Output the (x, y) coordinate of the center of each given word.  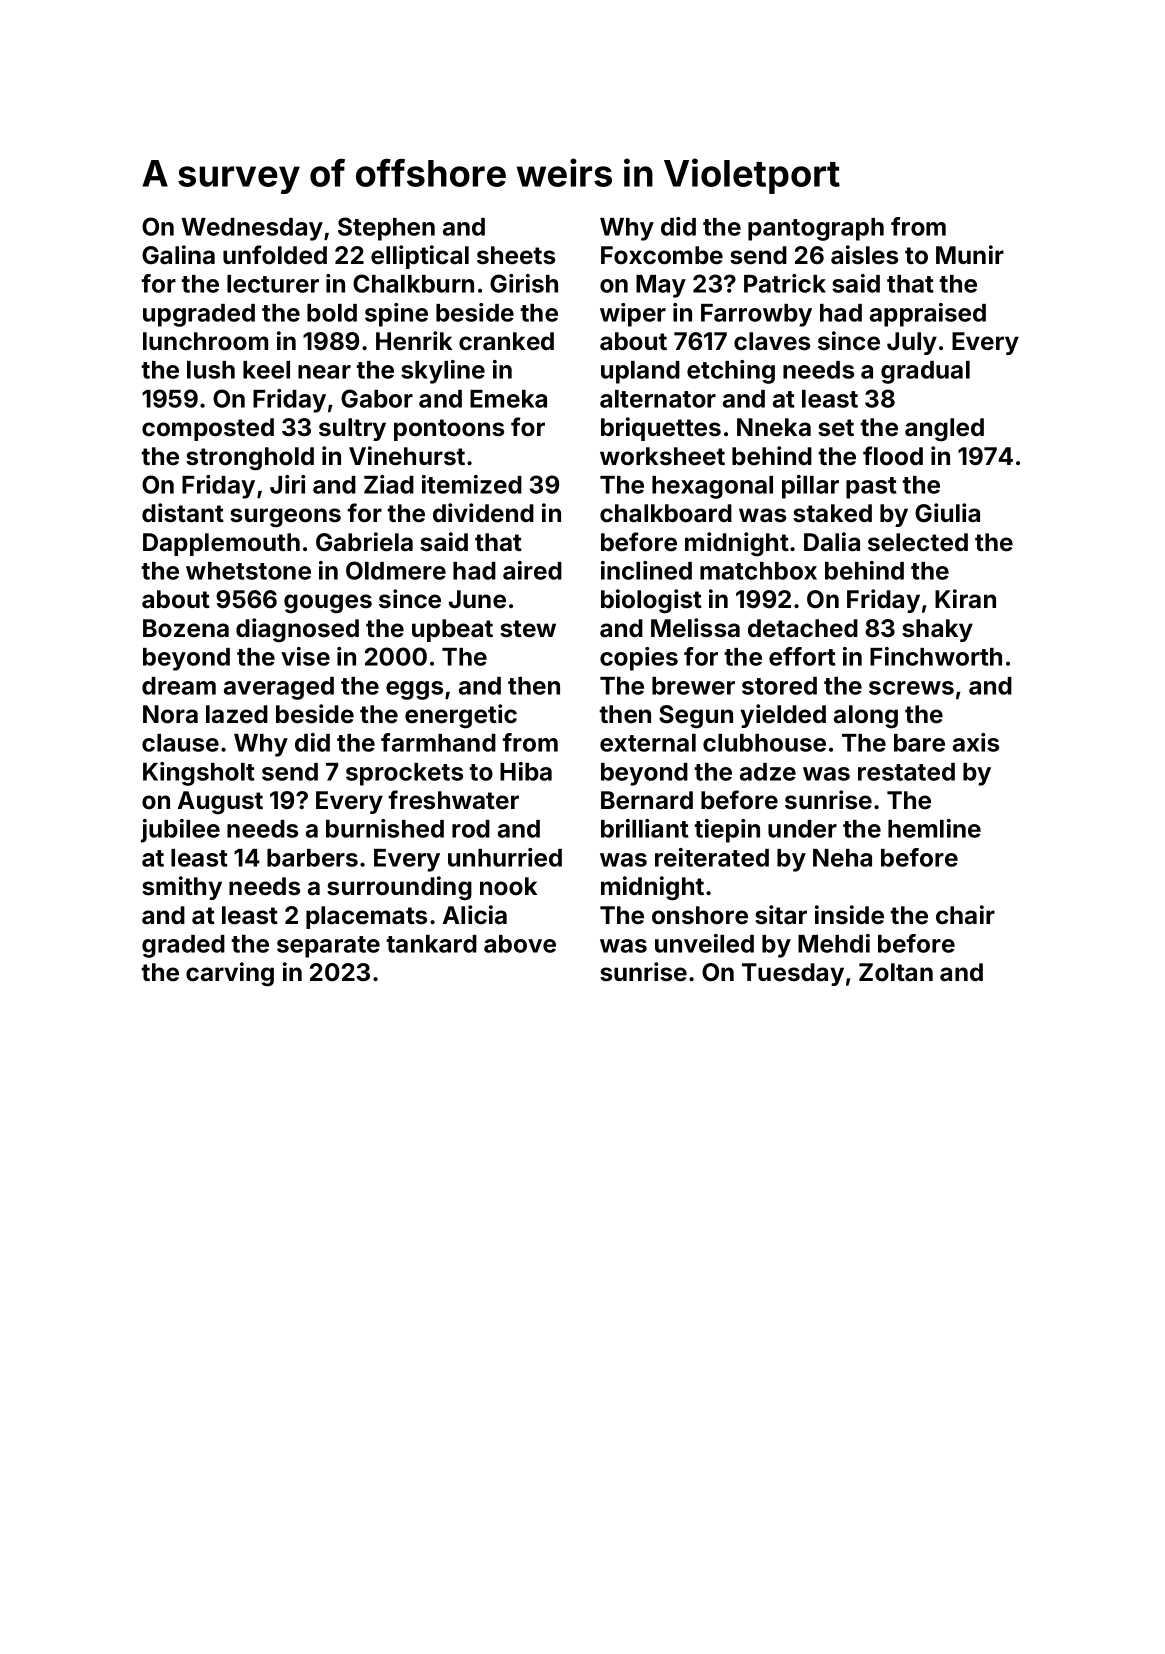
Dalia (832, 542)
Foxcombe (662, 255)
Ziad (389, 484)
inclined (646, 570)
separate (328, 947)
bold (332, 313)
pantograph (816, 229)
